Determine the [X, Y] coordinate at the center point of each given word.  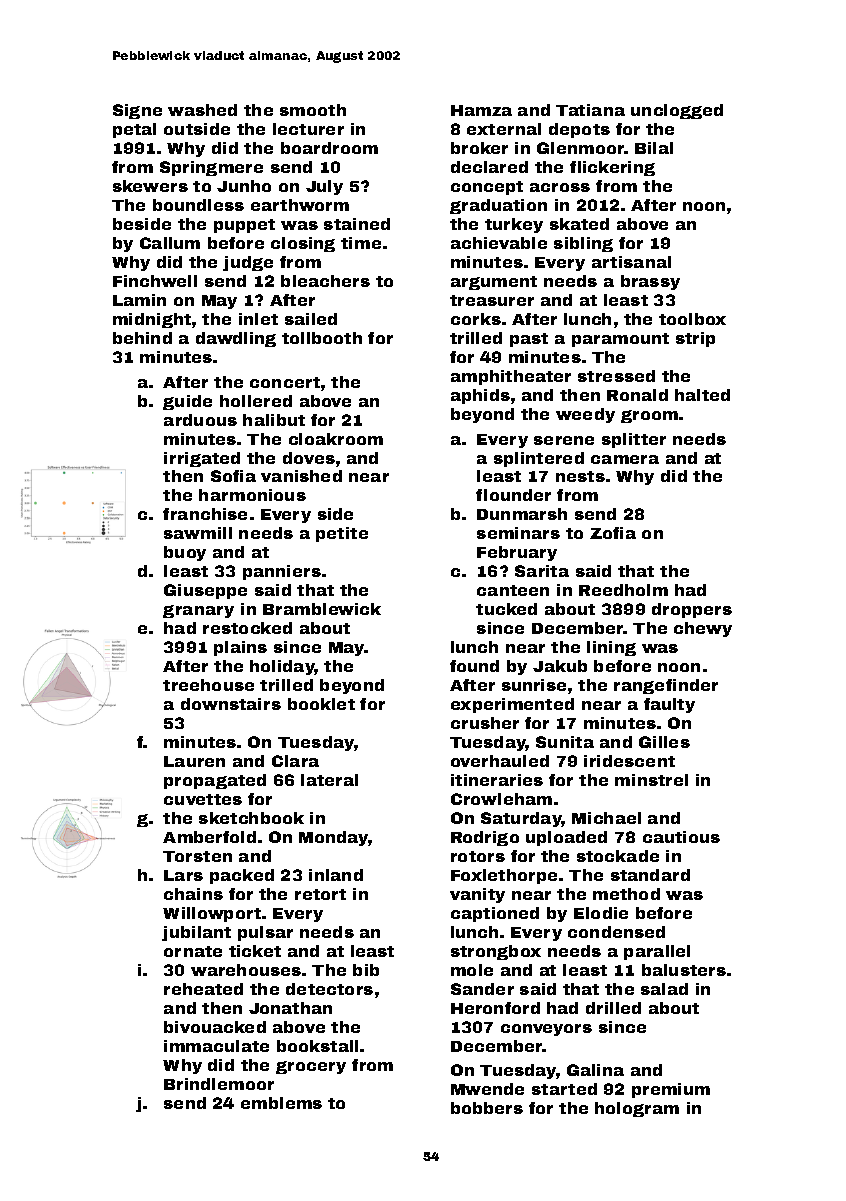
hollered [256, 401]
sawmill [198, 533]
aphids [480, 396]
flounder [513, 495]
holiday [282, 667]
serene [564, 440]
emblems [281, 1103]
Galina [595, 1070]
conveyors [546, 1030]
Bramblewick [322, 609]
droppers [692, 610]
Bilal [654, 148]
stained [357, 224]
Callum [170, 243]
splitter [634, 440]
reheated [203, 989]
